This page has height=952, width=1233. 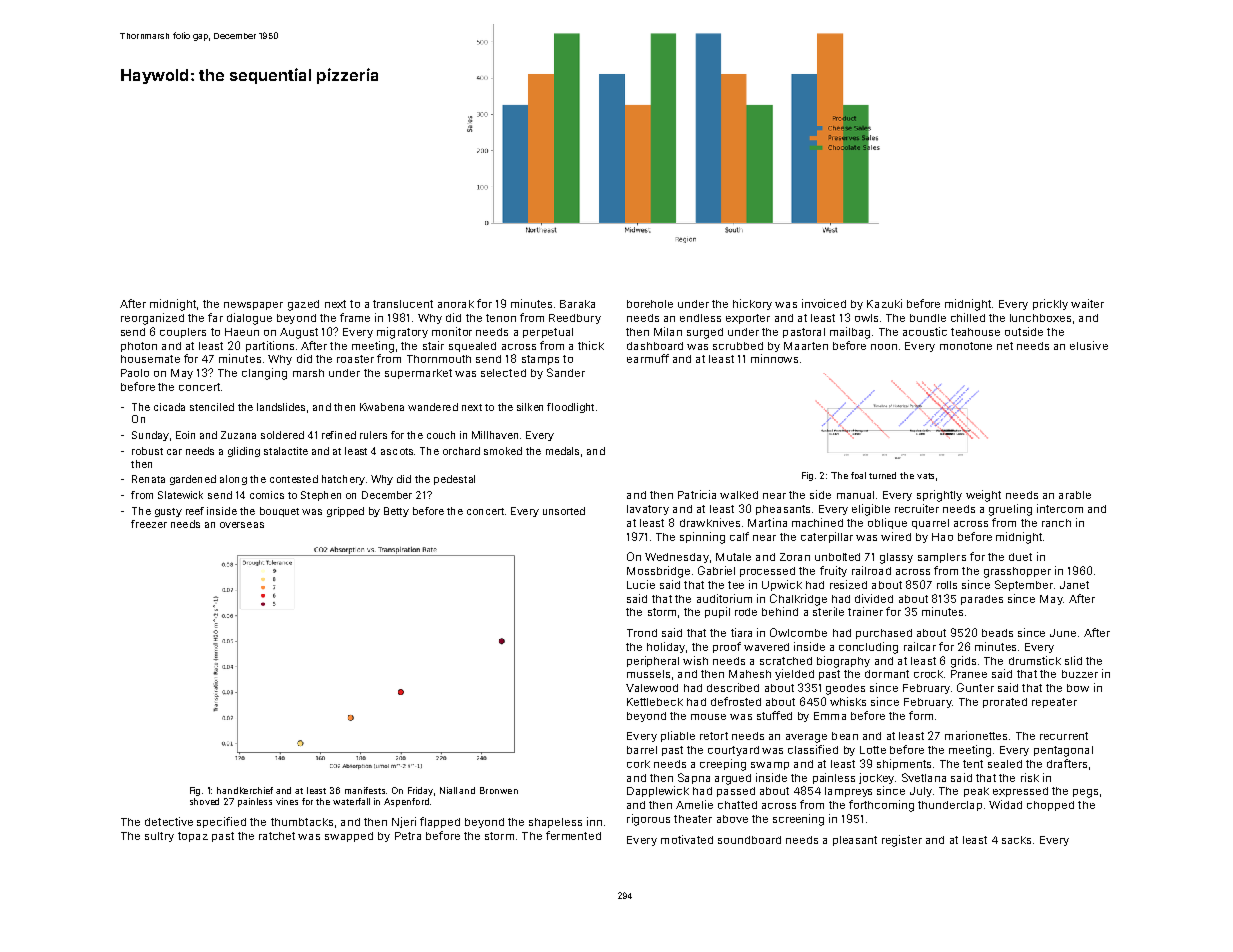 What do you see at coordinates (303, 305) in the page?
I see `gazed` at bounding box center [303, 305].
